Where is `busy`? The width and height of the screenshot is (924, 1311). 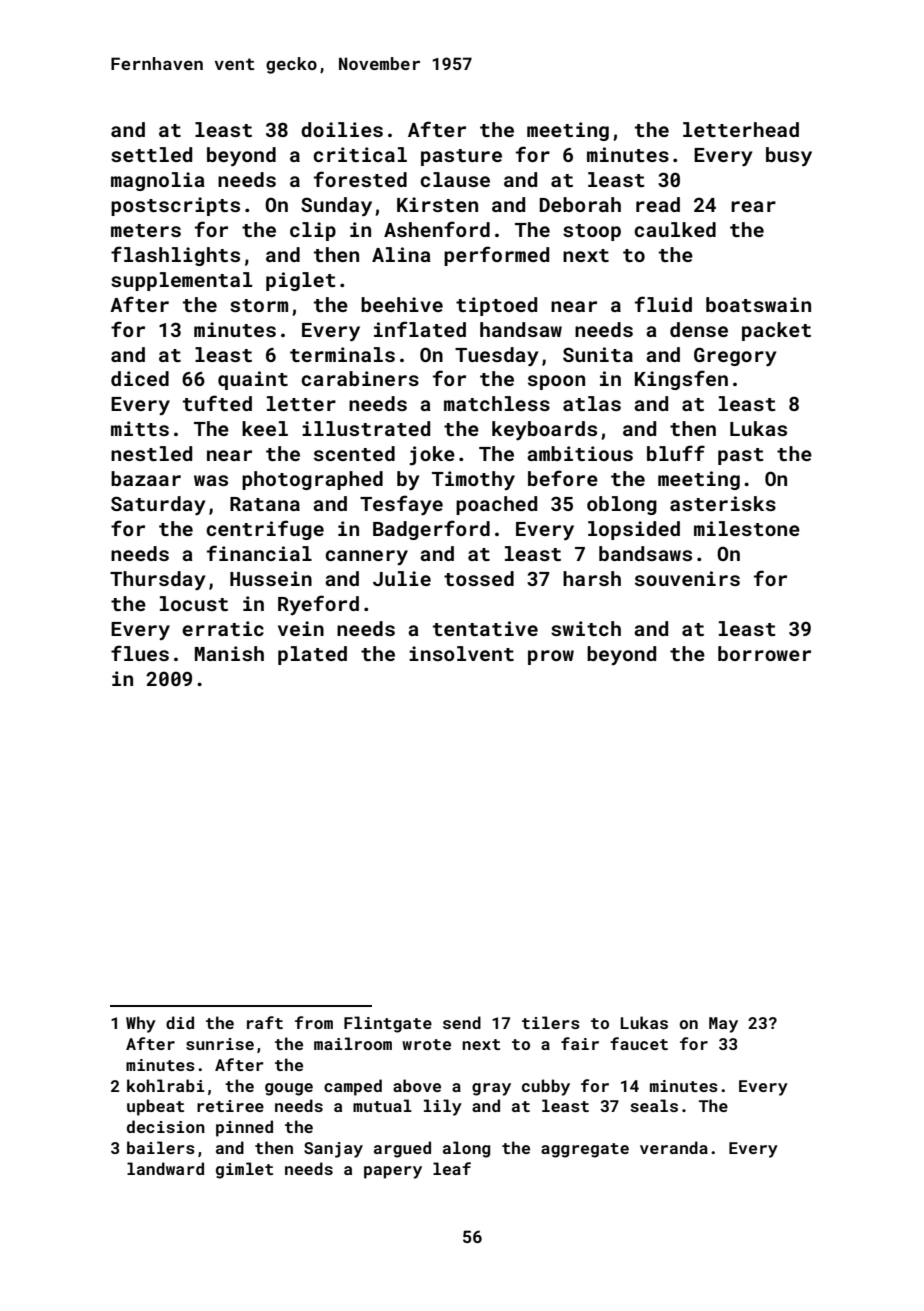
busy is located at coordinates (789, 156).
